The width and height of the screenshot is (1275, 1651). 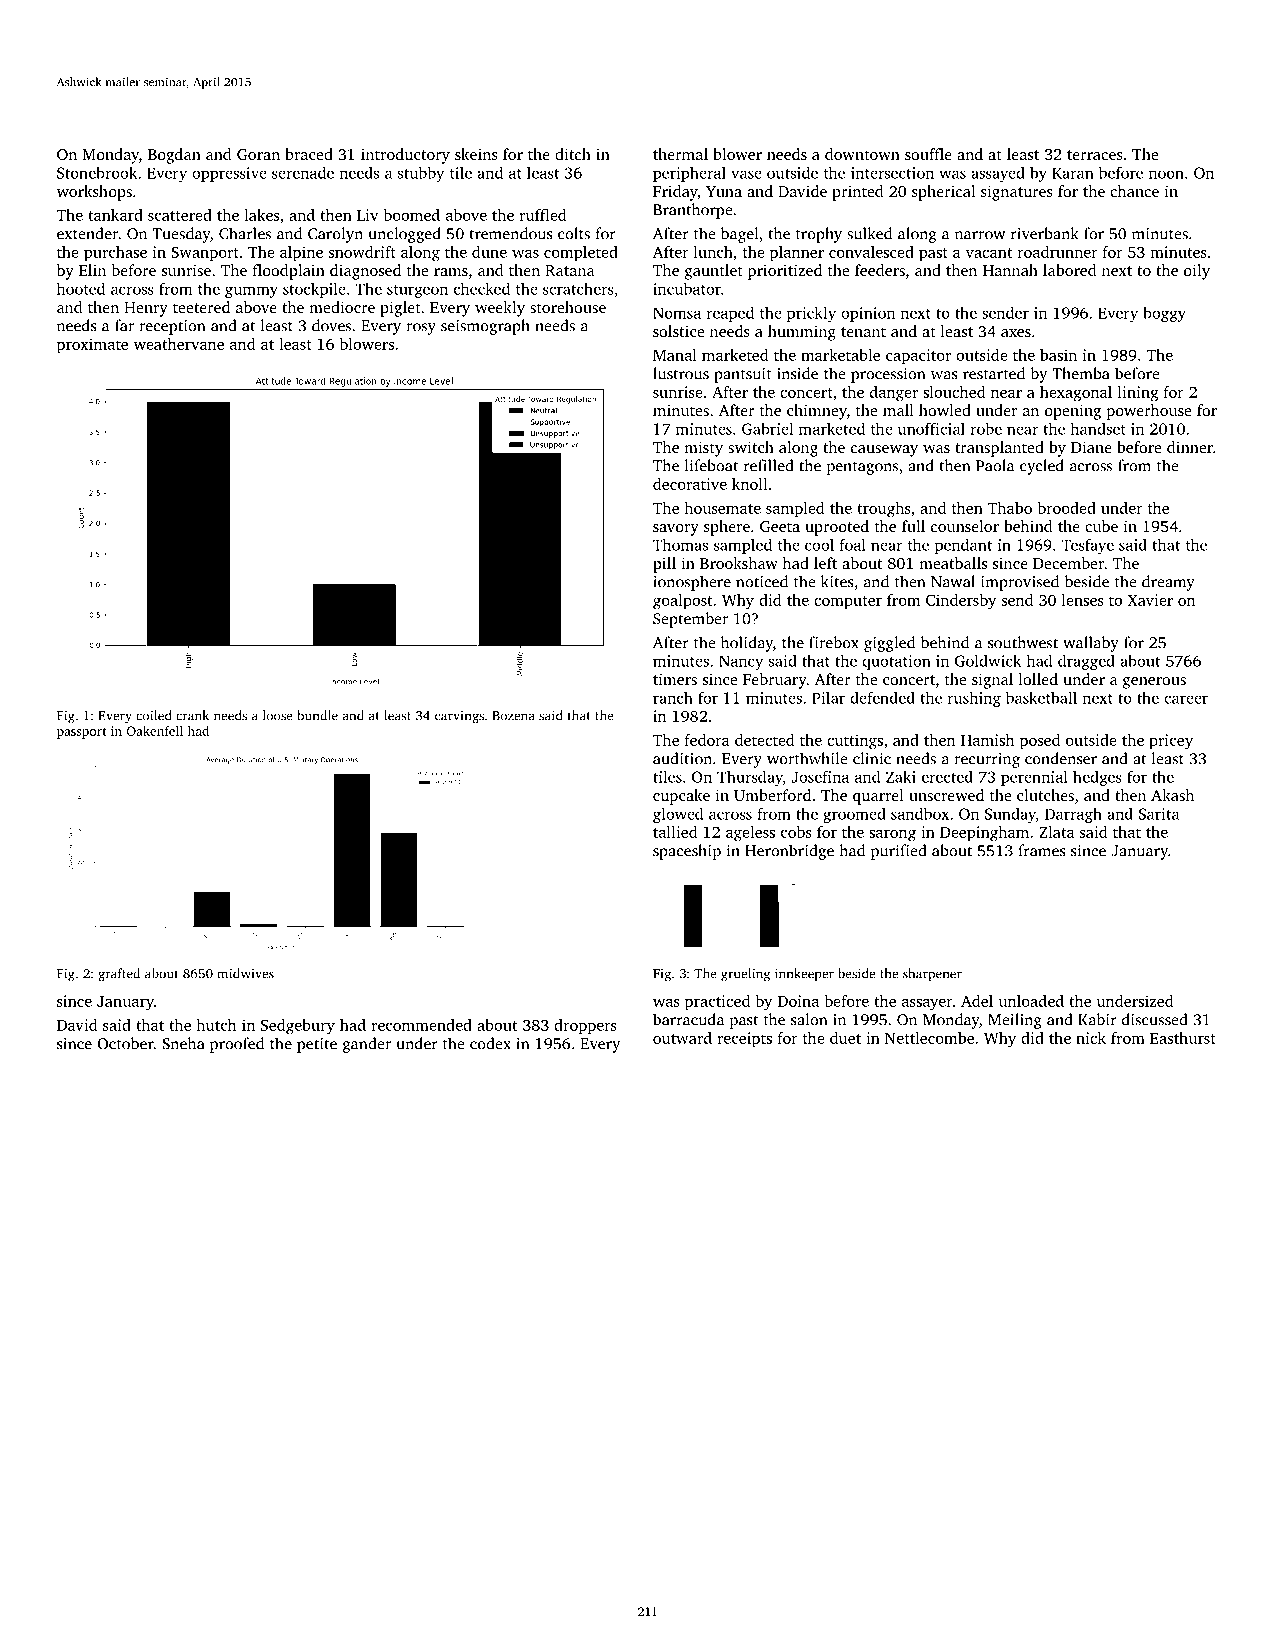 I want to click on Sedgebury, so click(x=298, y=1027).
